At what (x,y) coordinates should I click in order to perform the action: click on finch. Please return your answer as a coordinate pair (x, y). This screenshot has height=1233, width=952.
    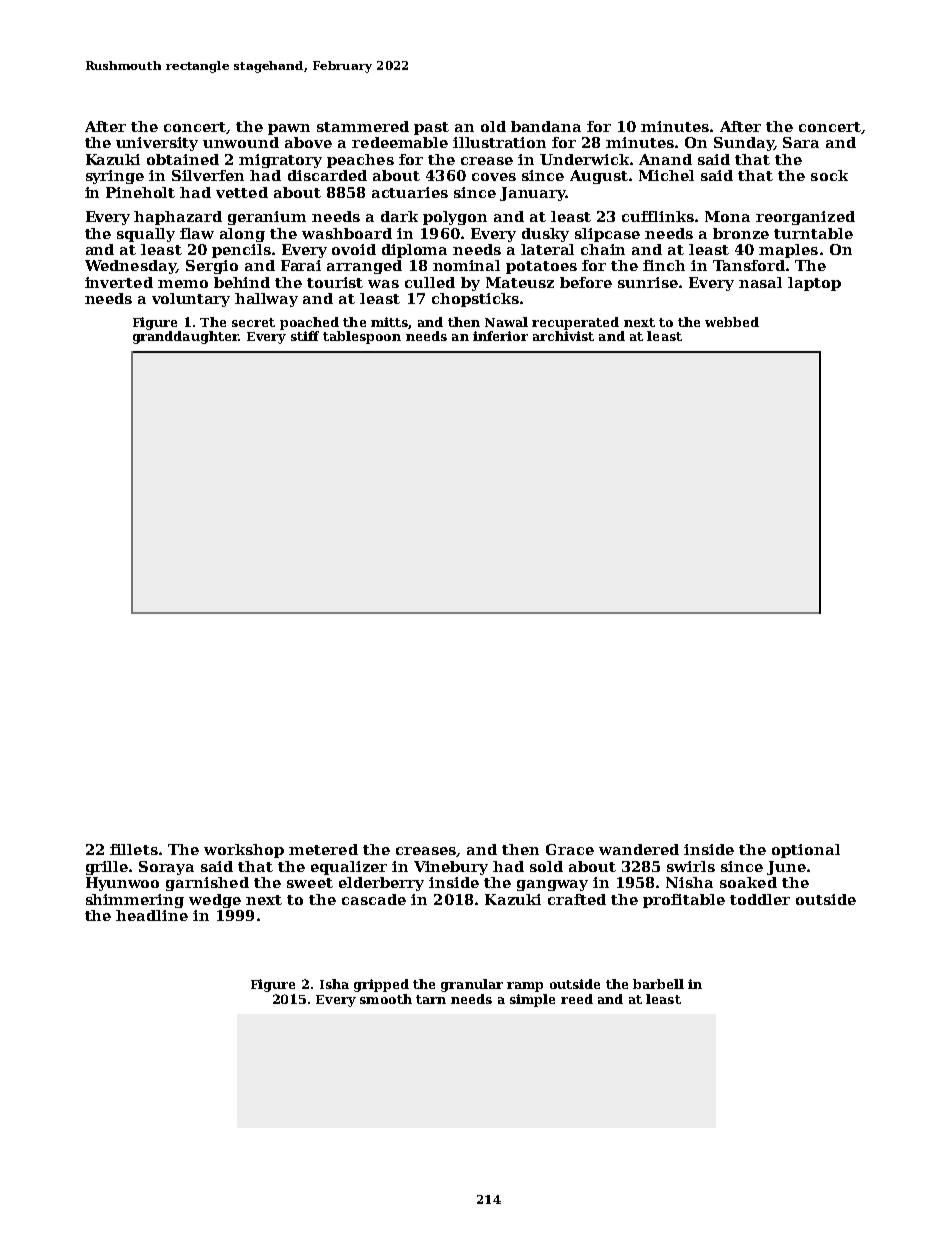
    Looking at the image, I should click on (664, 265).
